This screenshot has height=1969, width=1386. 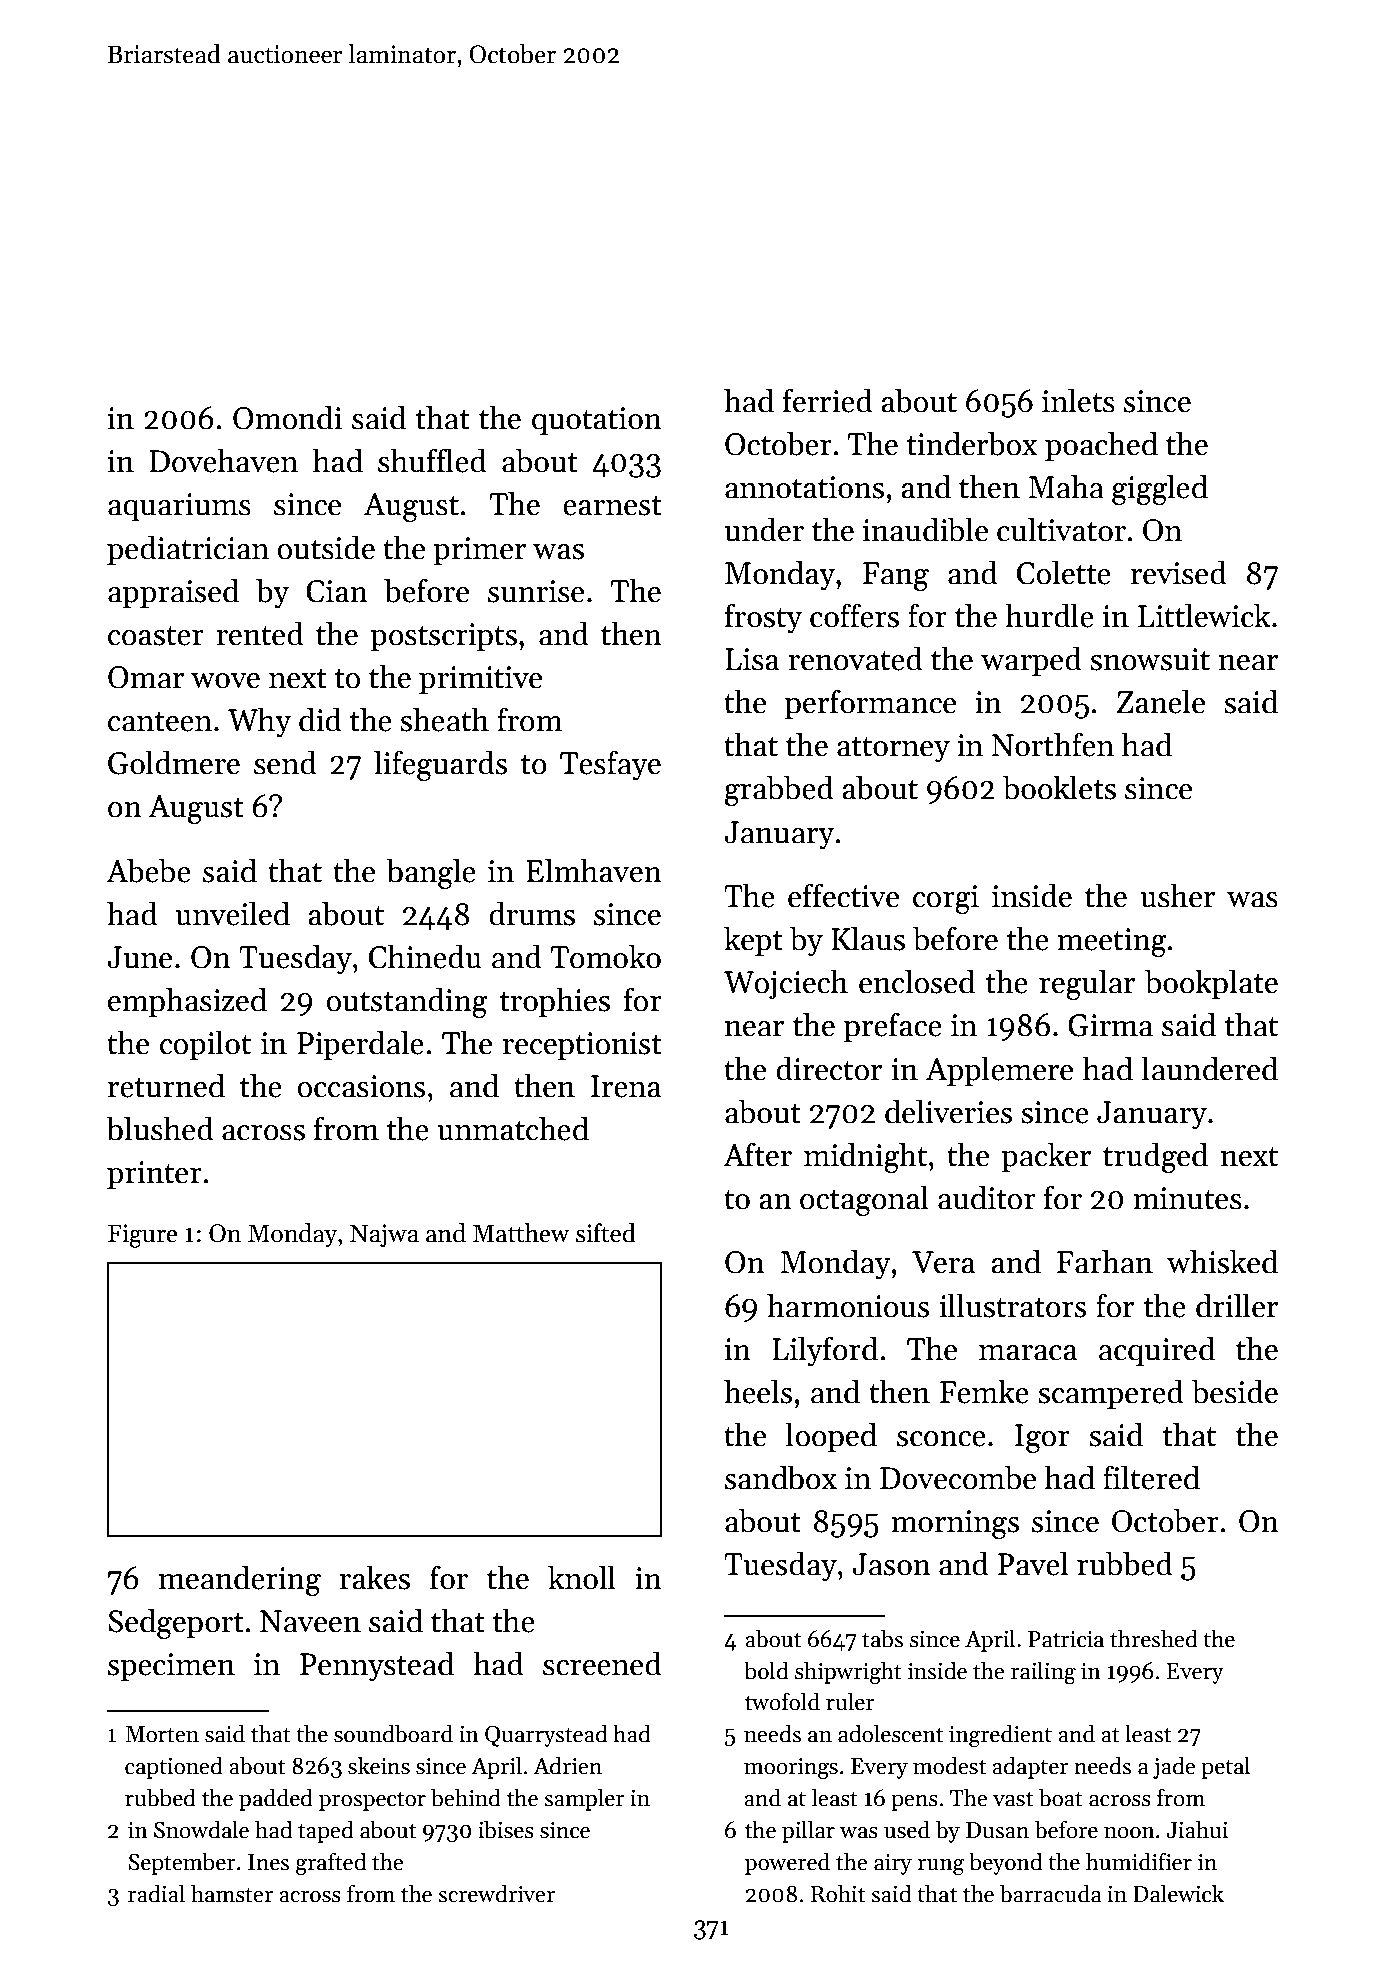 I want to click on Figure, so click(x=142, y=1236).
